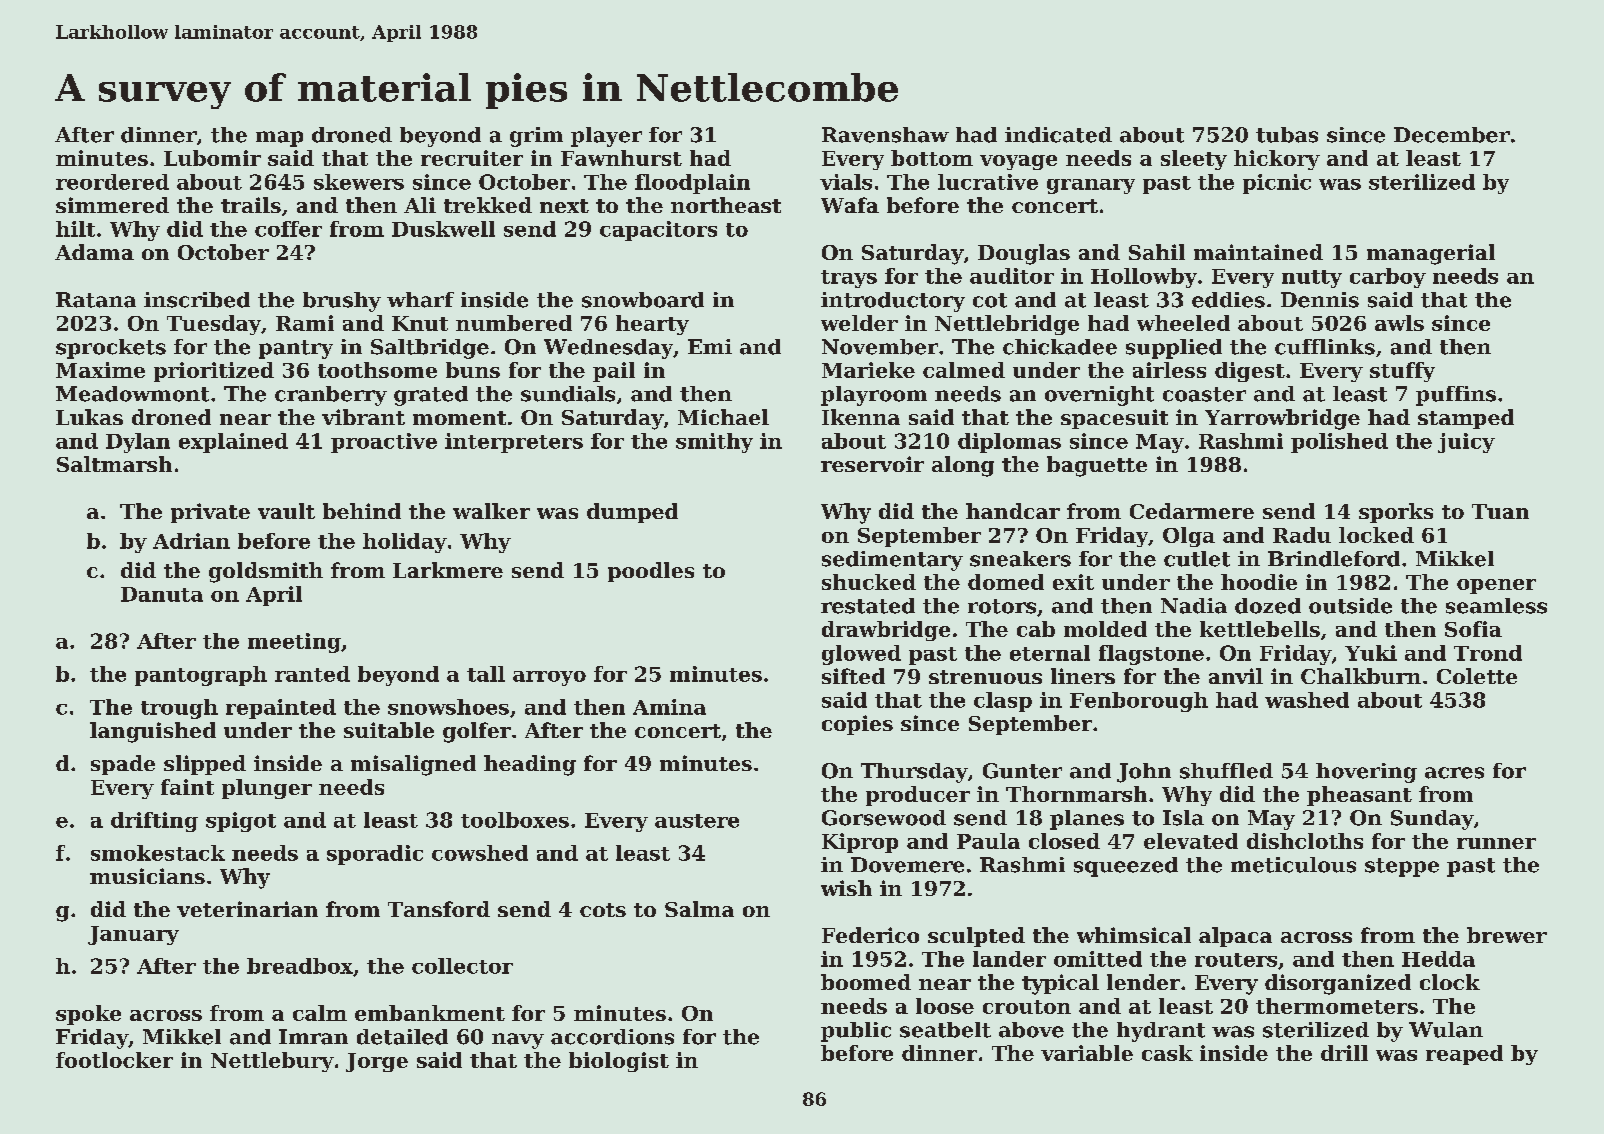 Image resolution: width=1604 pixels, height=1134 pixels. What do you see at coordinates (153, 732) in the page?
I see `languished` at bounding box center [153, 732].
